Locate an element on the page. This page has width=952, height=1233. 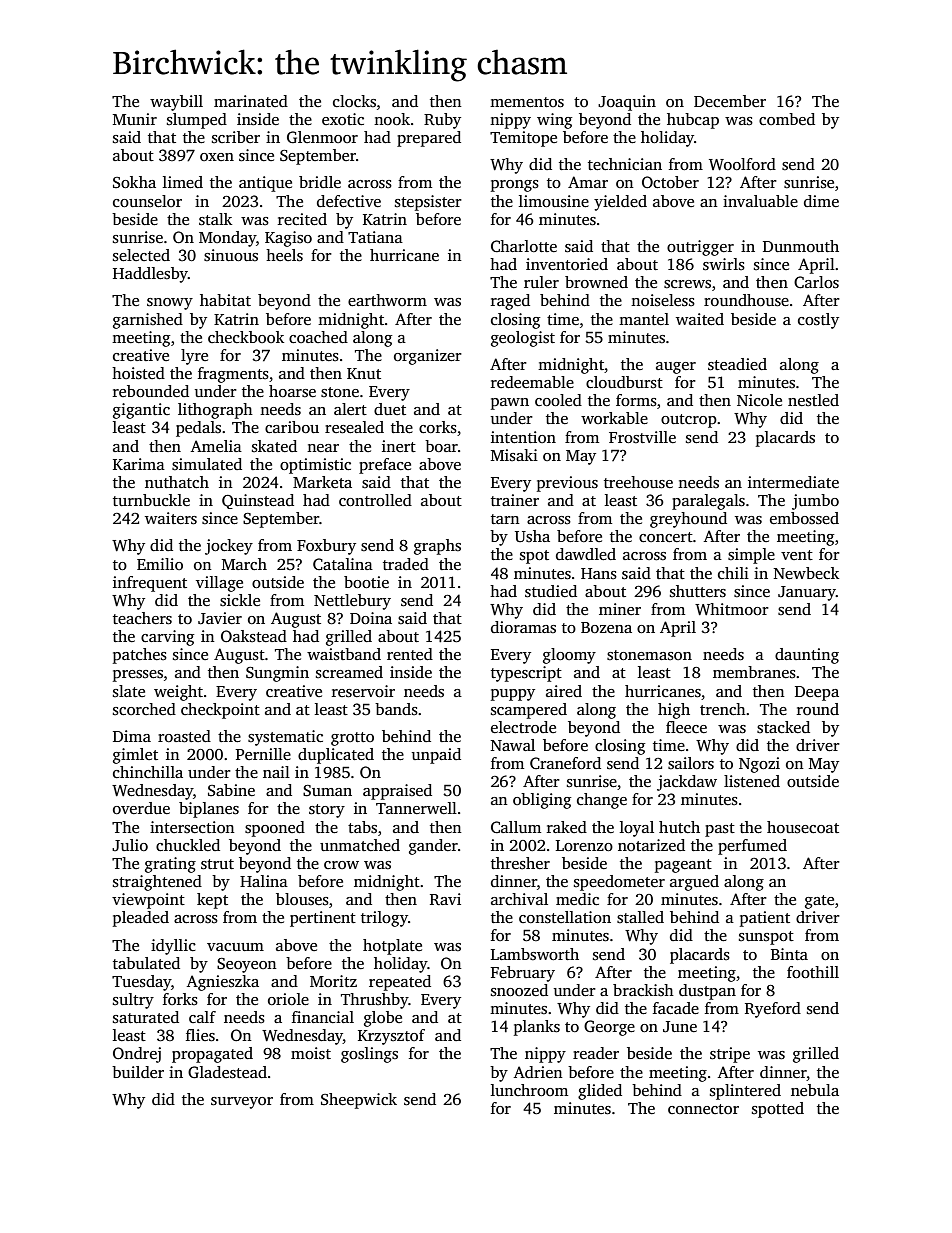
trench is located at coordinates (723, 709).
